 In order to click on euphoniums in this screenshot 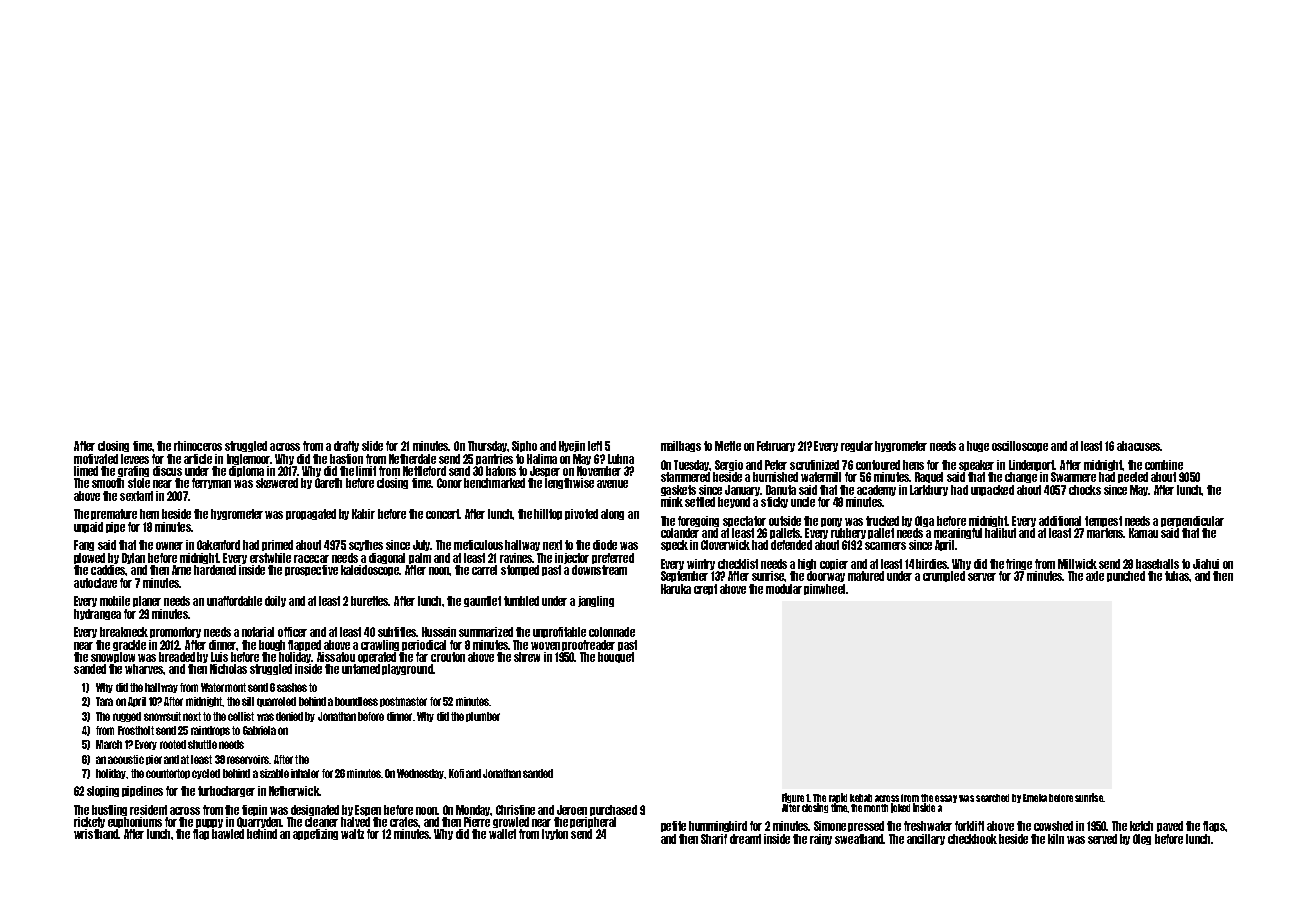, I will do `click(135, 822)`.
